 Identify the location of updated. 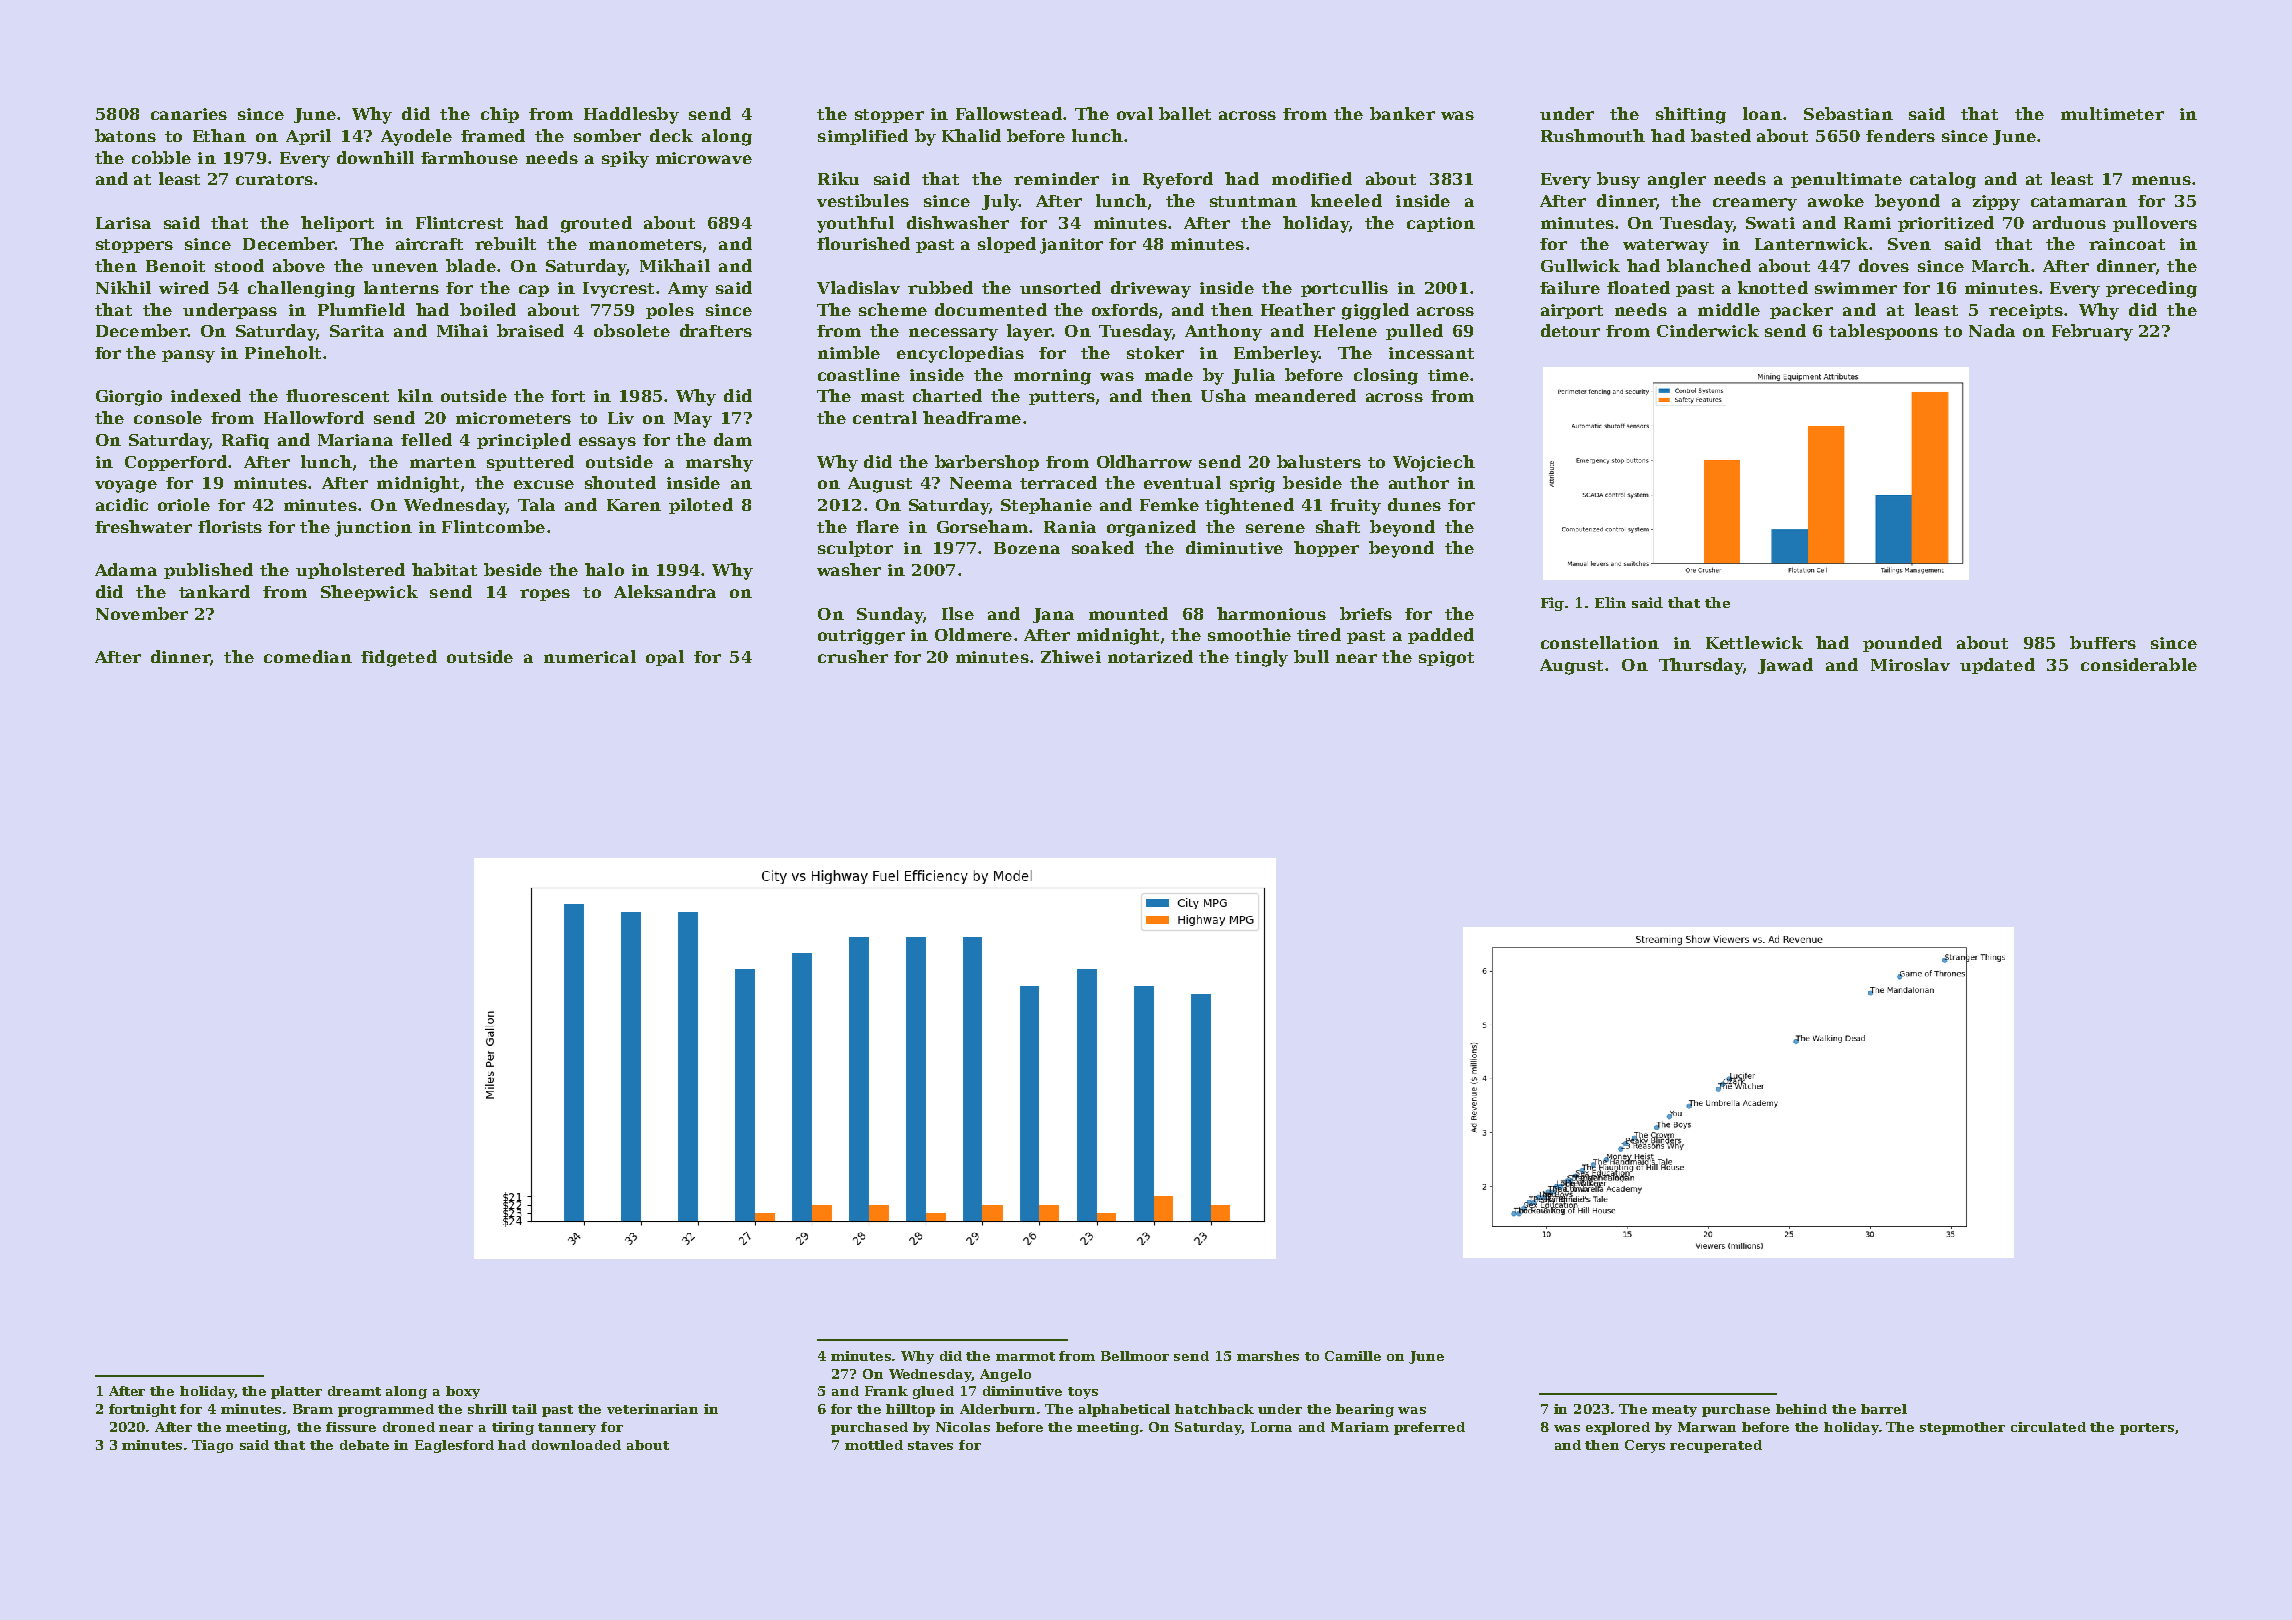
(1997, 666).
